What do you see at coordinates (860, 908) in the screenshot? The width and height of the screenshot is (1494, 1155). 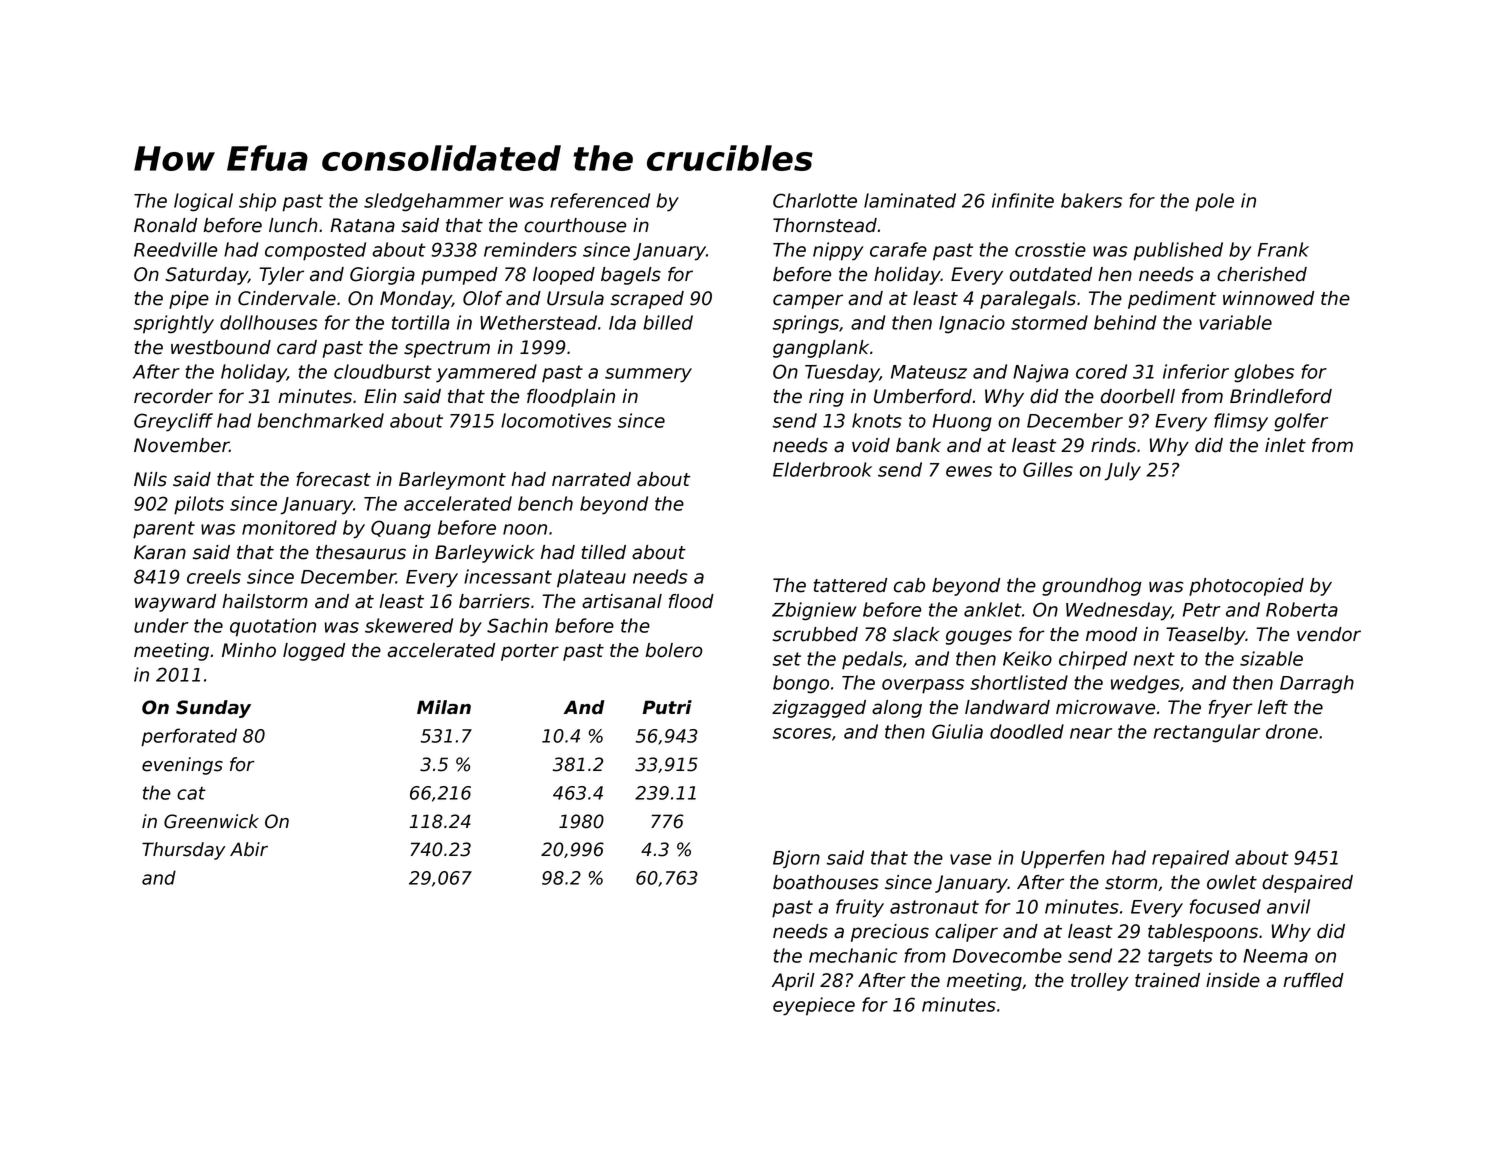 I see `fruity` at bounding box center [860, 908].
